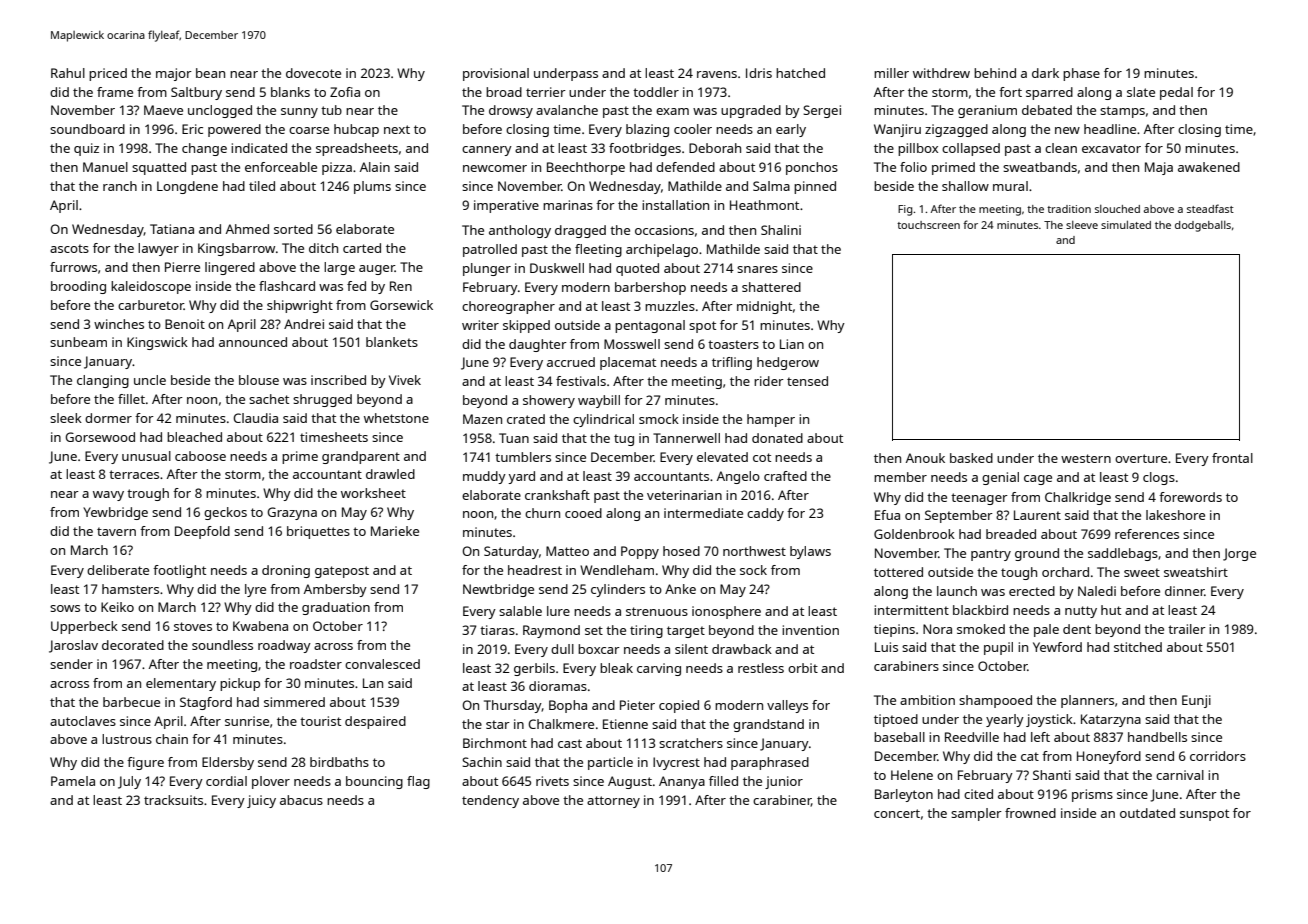 Image resolution: width=1308 pixels, height=924 pixels. What do you see at coordinates (210, 73) in the document?
I see `bean` at bounding box center [210, 73].
